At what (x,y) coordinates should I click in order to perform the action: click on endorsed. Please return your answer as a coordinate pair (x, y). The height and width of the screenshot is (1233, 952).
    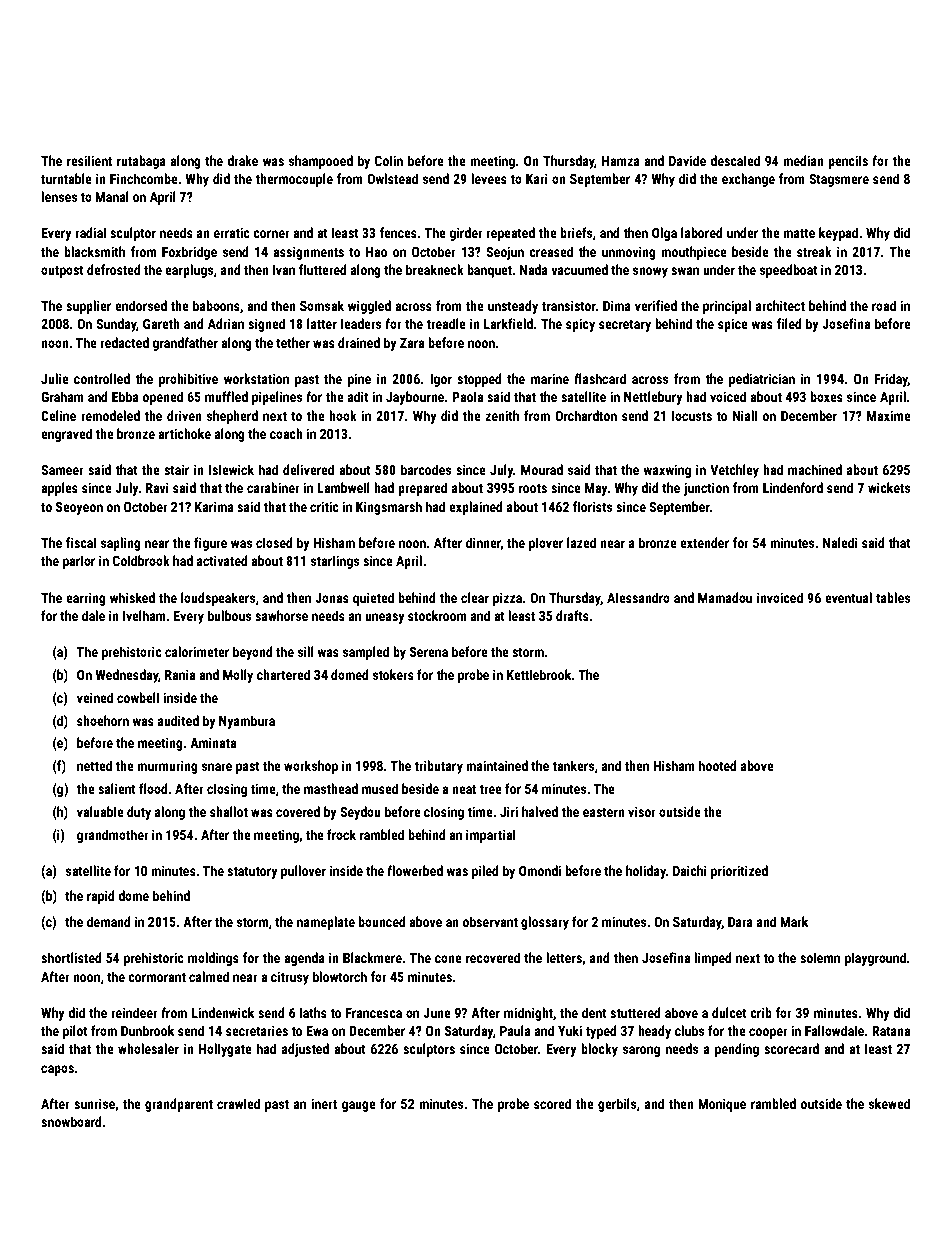
    Looking at the image, I should click on (141, 305).
